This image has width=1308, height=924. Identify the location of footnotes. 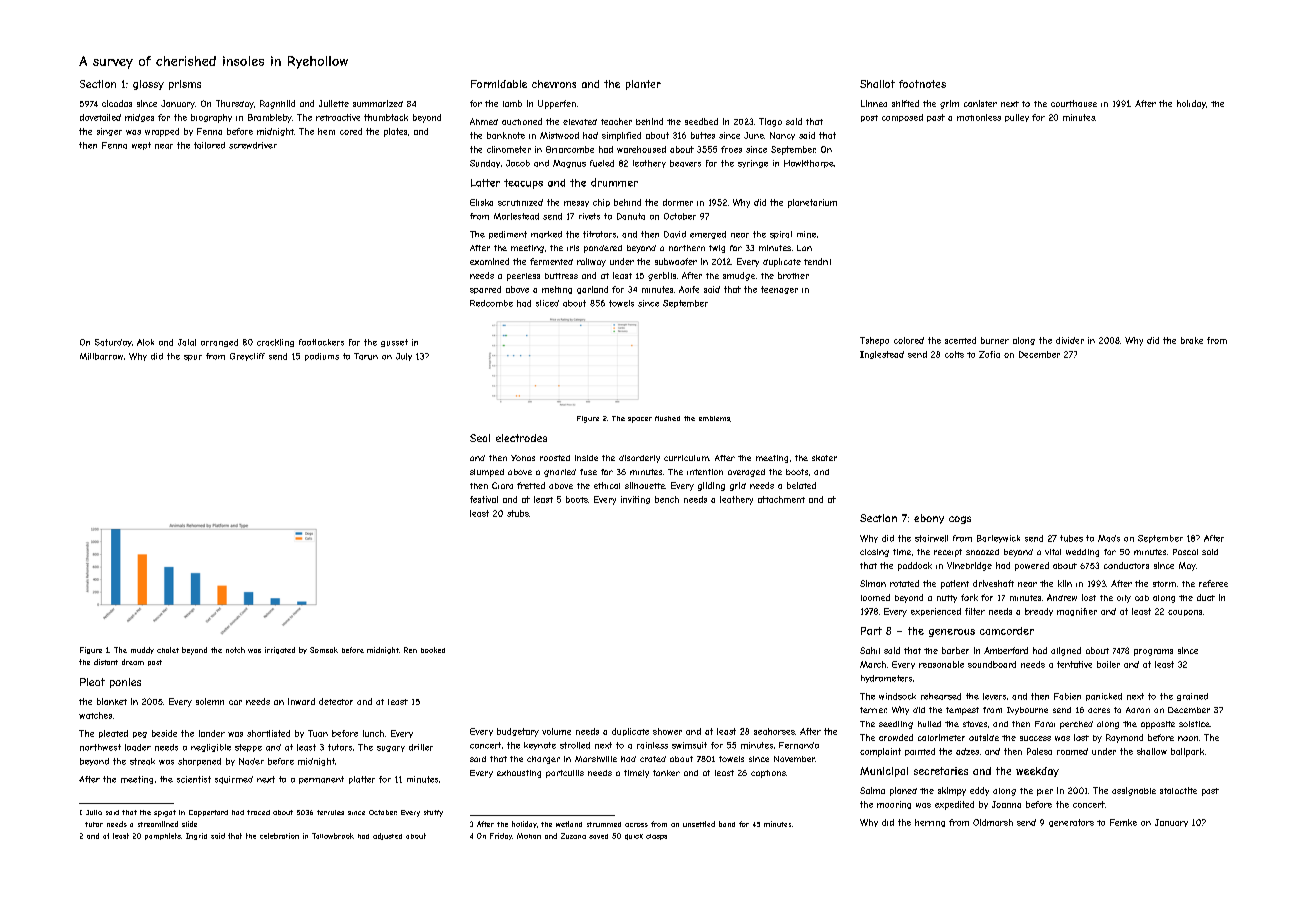
(922, 84).
